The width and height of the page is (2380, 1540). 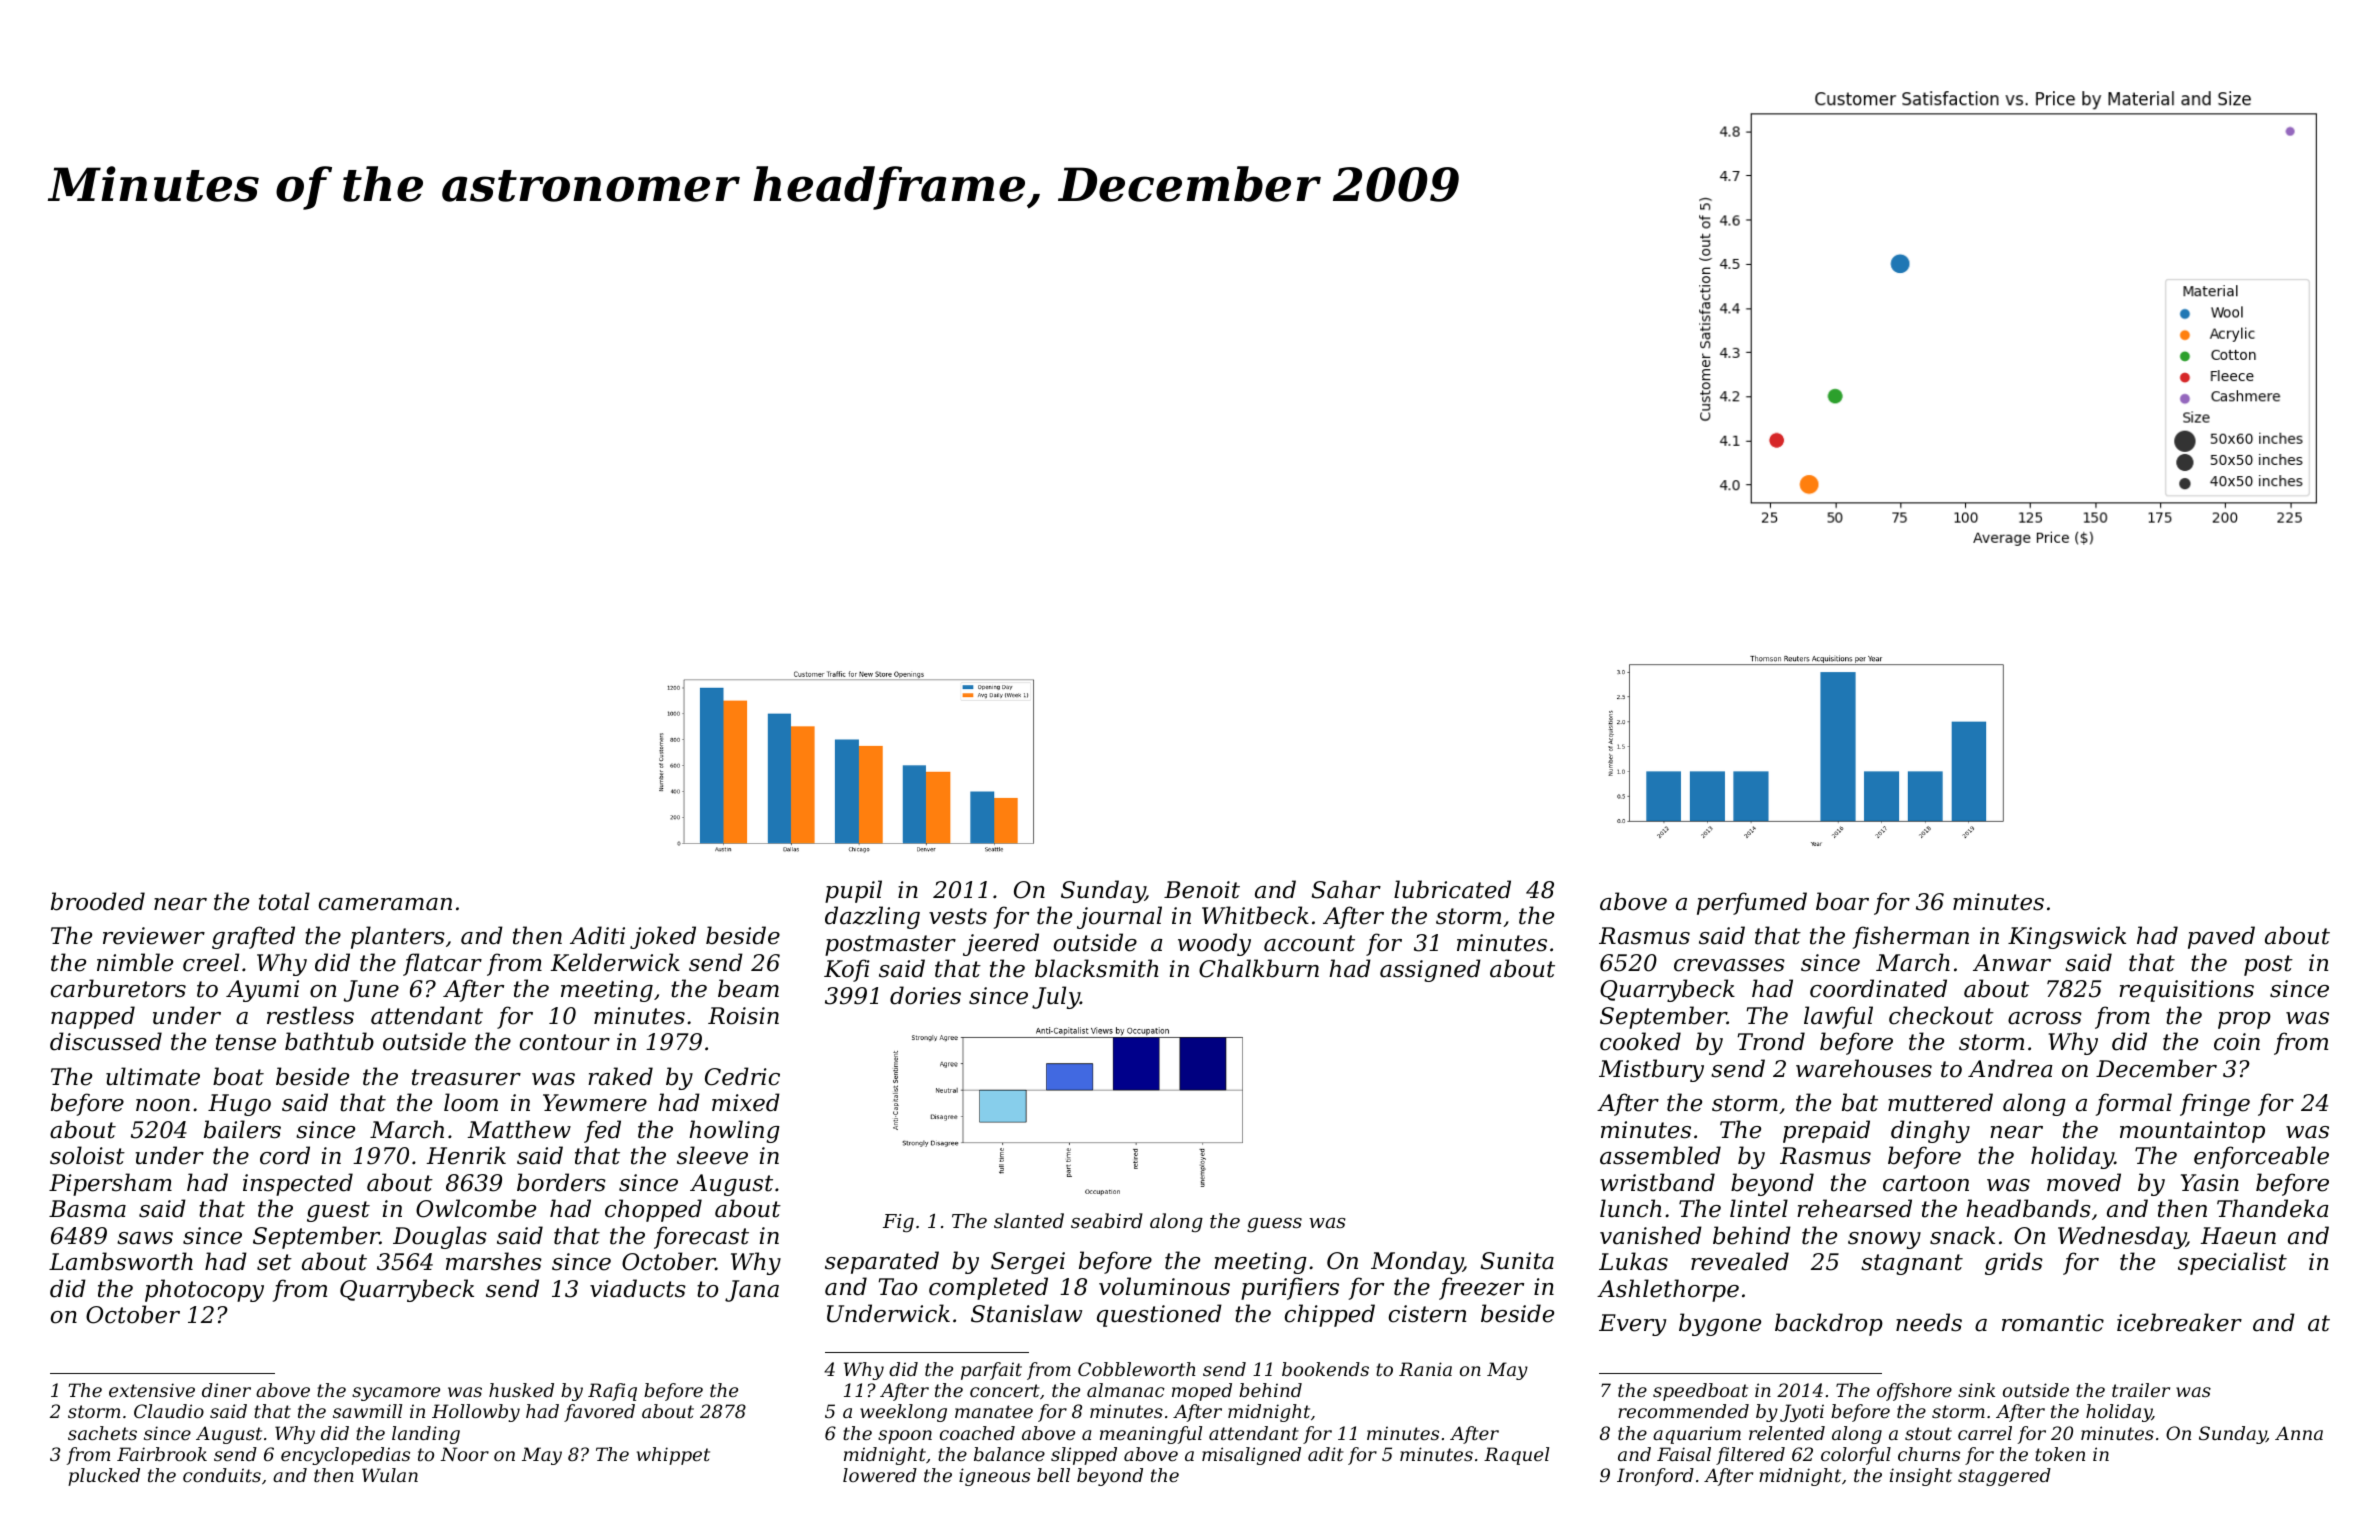 What do you see at coordinates (1029, 1220) in the page?
I see `slanted` at bounding box center [1029, 1220].
